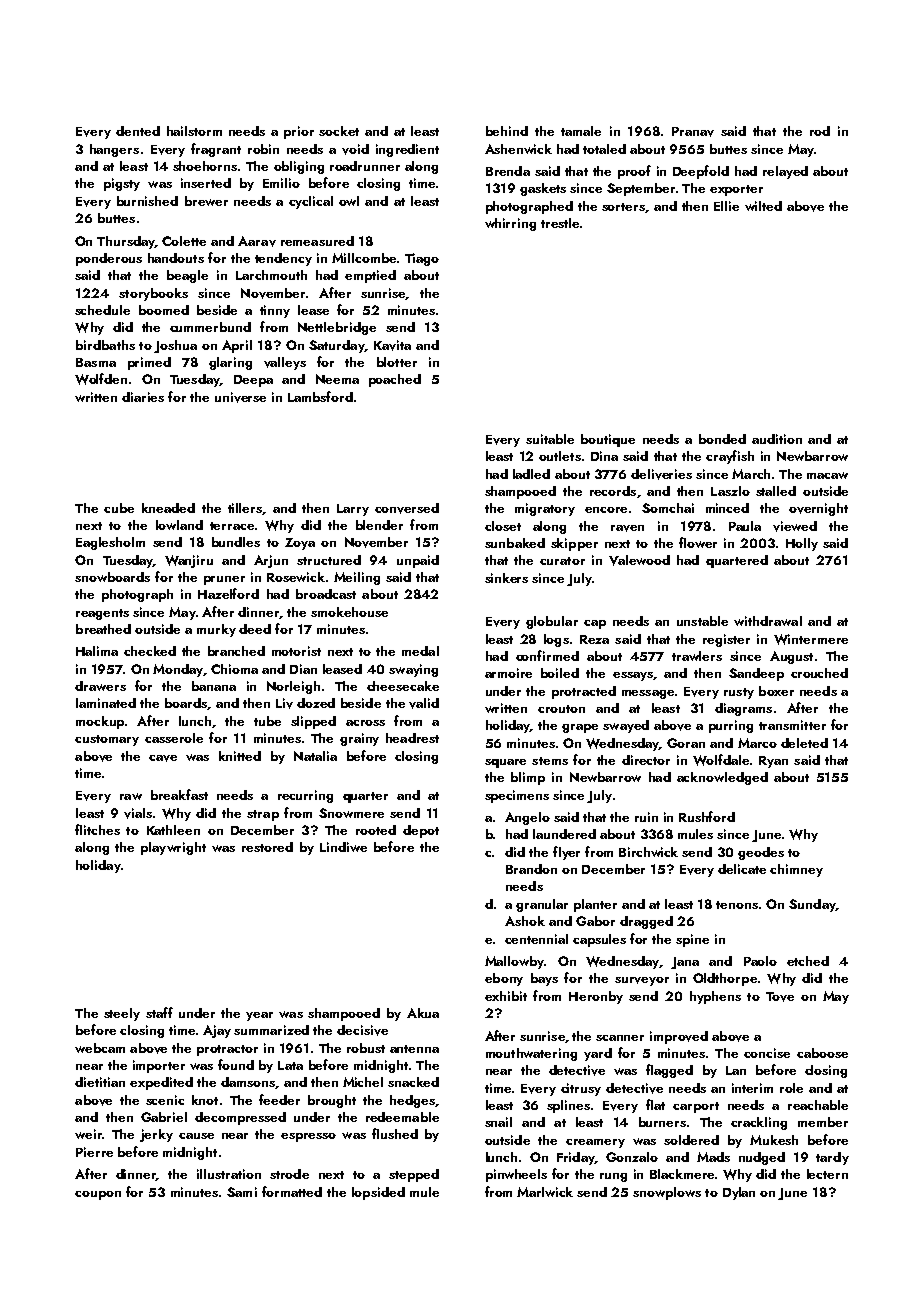 The height and width of the screenshot is (1314, 924). What do you see at coordinates (159, 1066) in the screenshot?
I see `importer` at bounding box center [159, 1066].
